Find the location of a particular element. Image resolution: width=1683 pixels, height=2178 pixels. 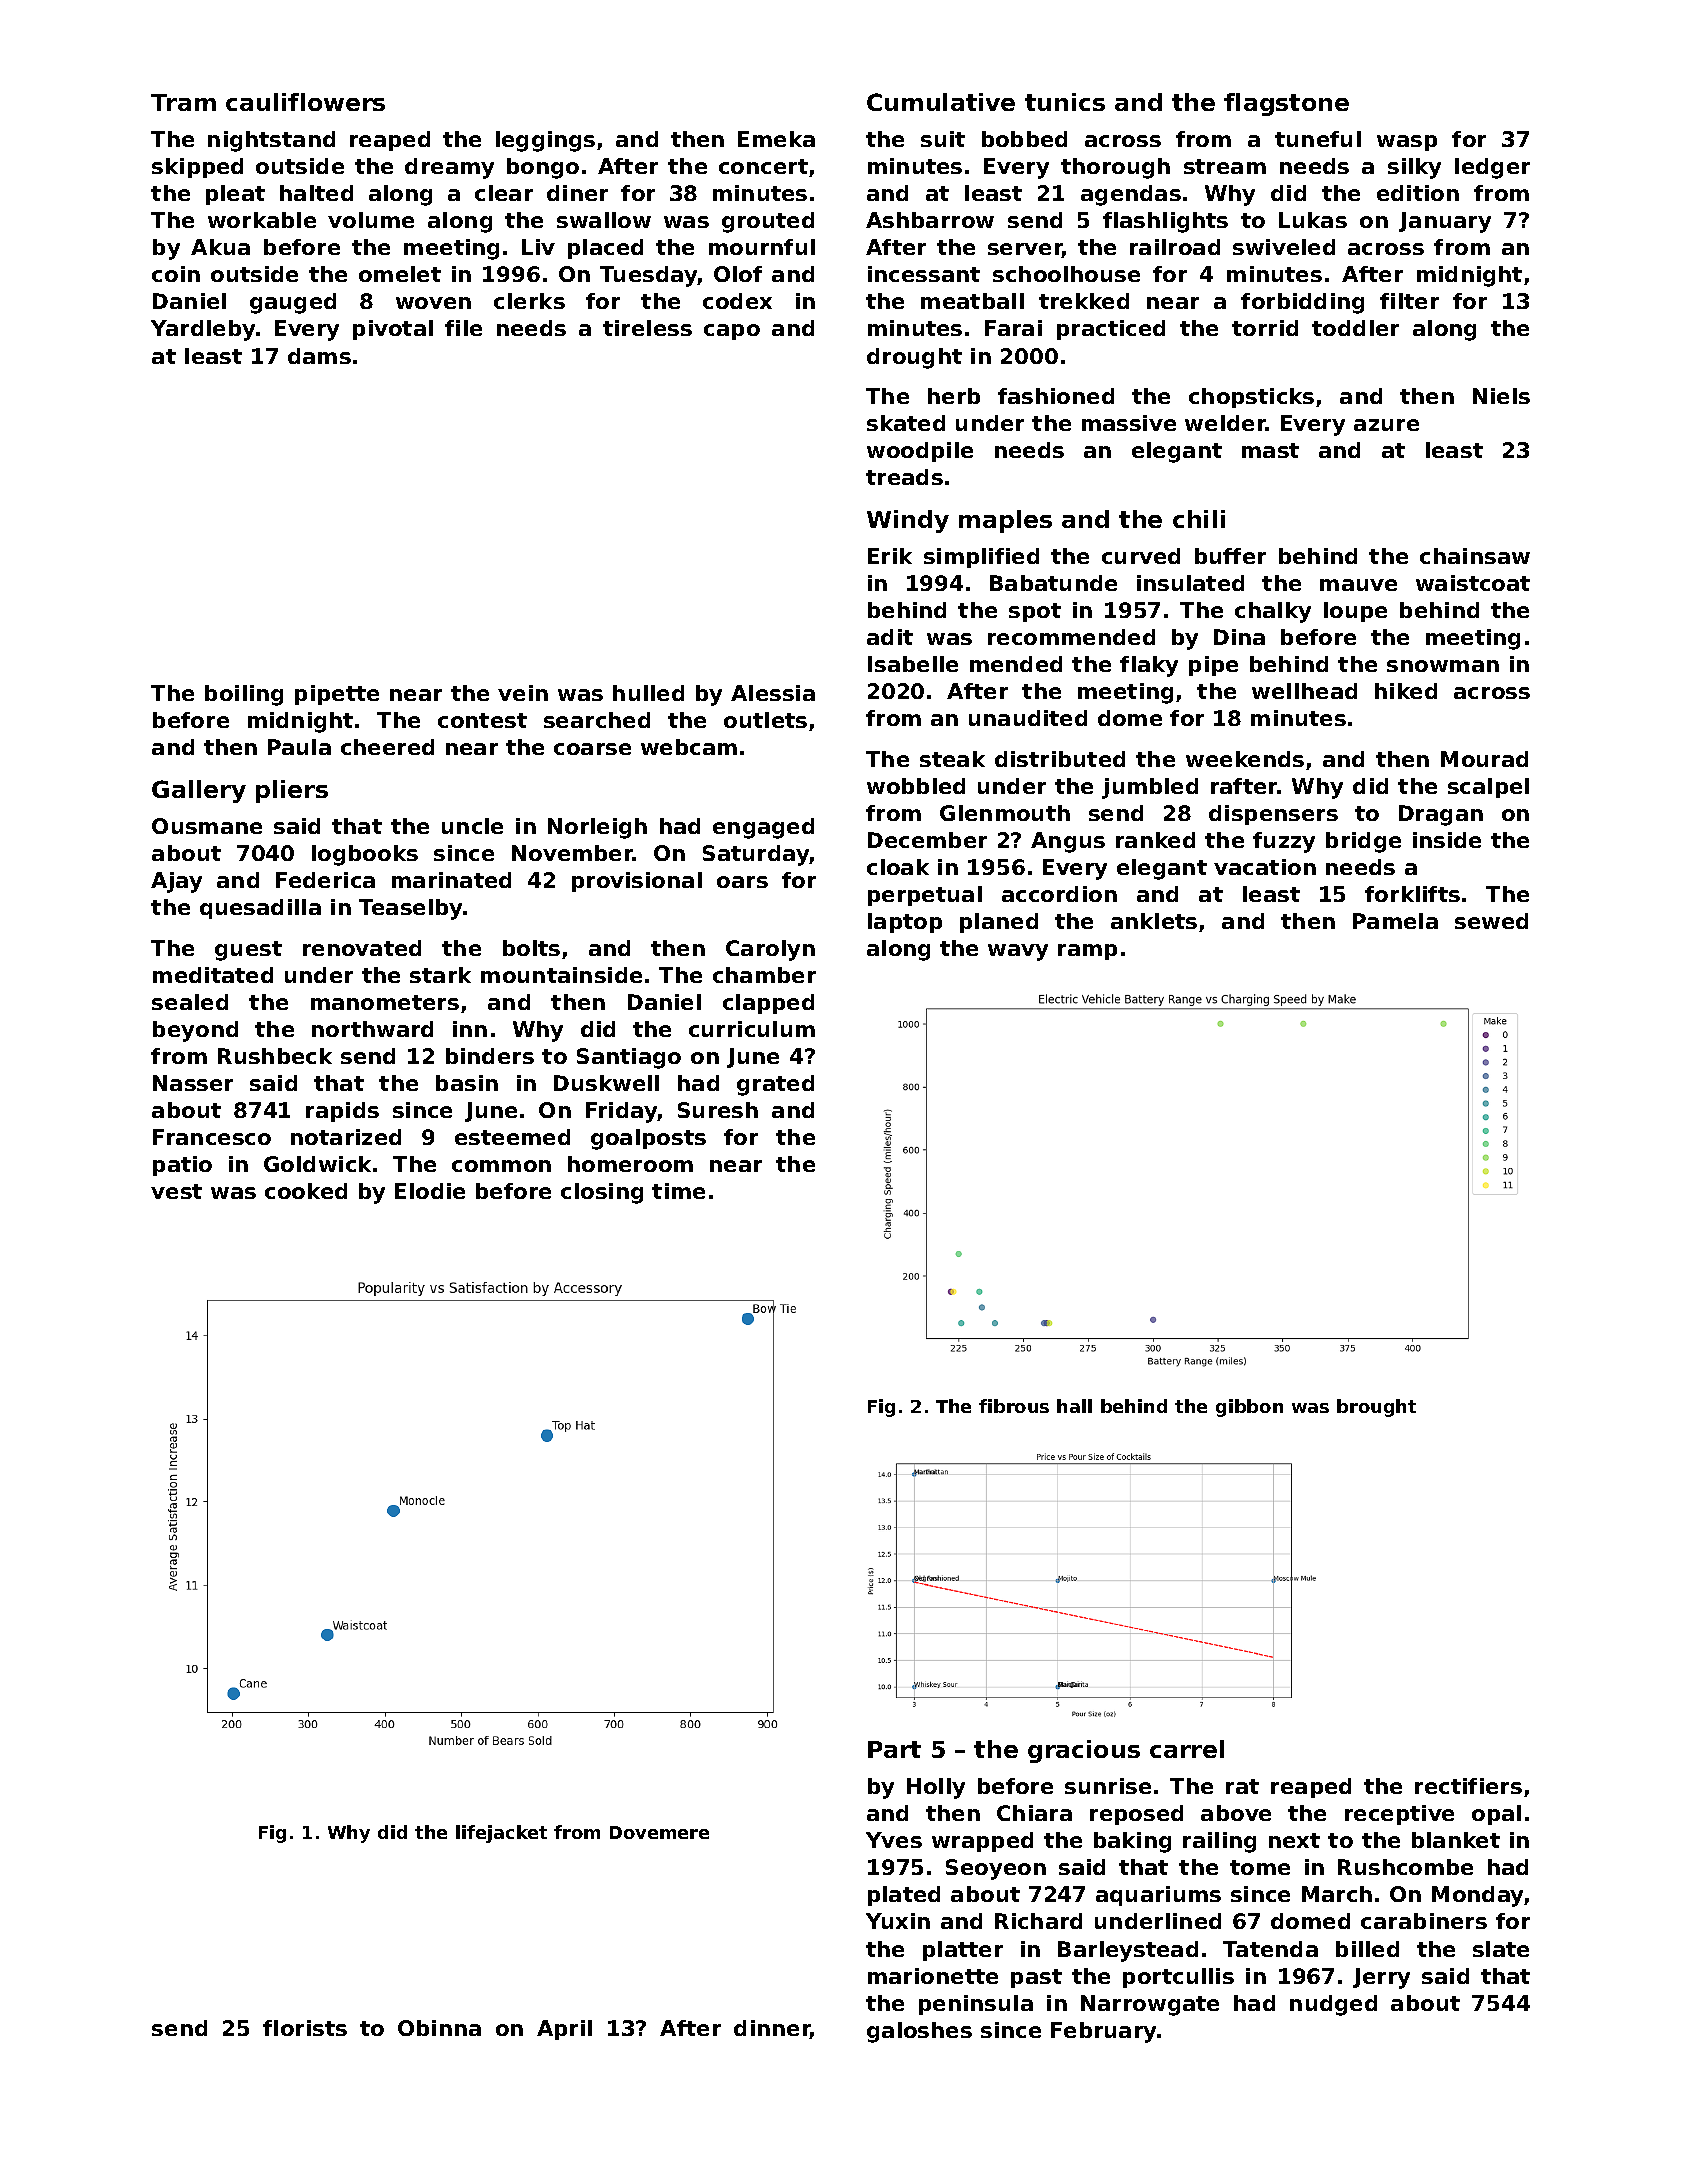

dams is located at coordinates (319, 356).
